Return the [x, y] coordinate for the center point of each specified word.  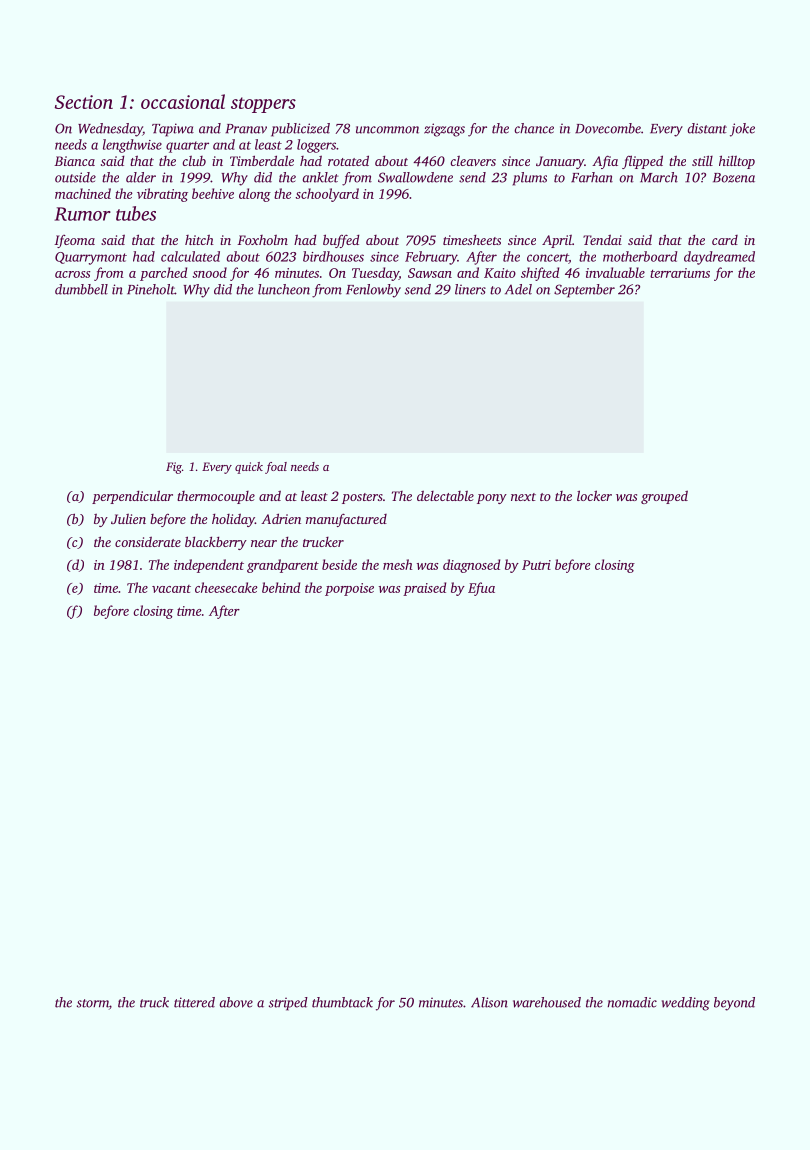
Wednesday [110, 130]
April [557, 241]
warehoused [547, 1002]
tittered [194, 1002]
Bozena [734, 178]
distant [707, 128]
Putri [536, 565]
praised [424, 589]
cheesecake [226, 587]
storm [93, 1003]
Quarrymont [91, 258]
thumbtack [342, 1002]
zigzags [444, 130]
